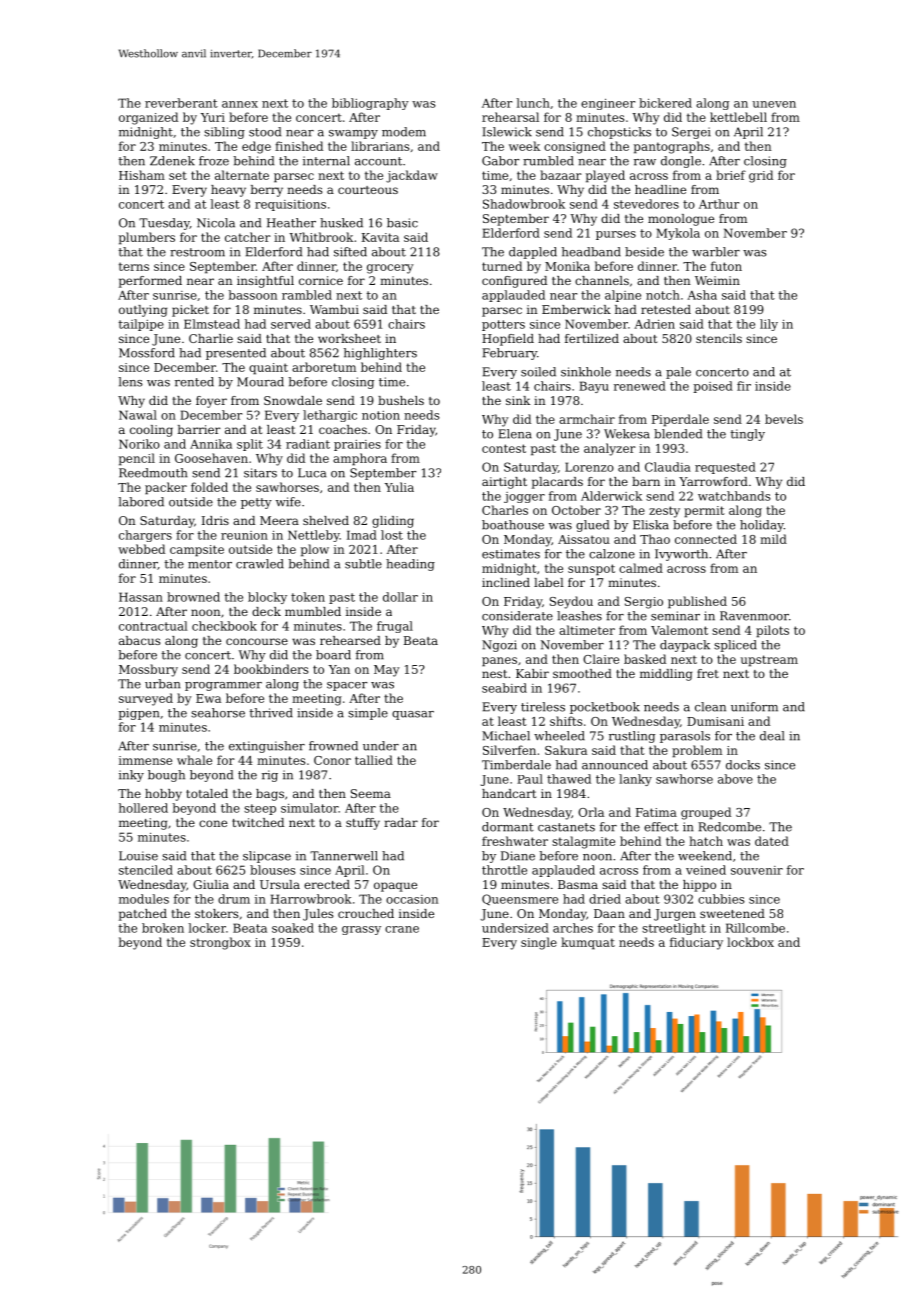 Image resolution: width=924 pixels, height=1308 pixels. Describe the element at coordinates (220, 943) in the document. I see `strongbox` at that location.
